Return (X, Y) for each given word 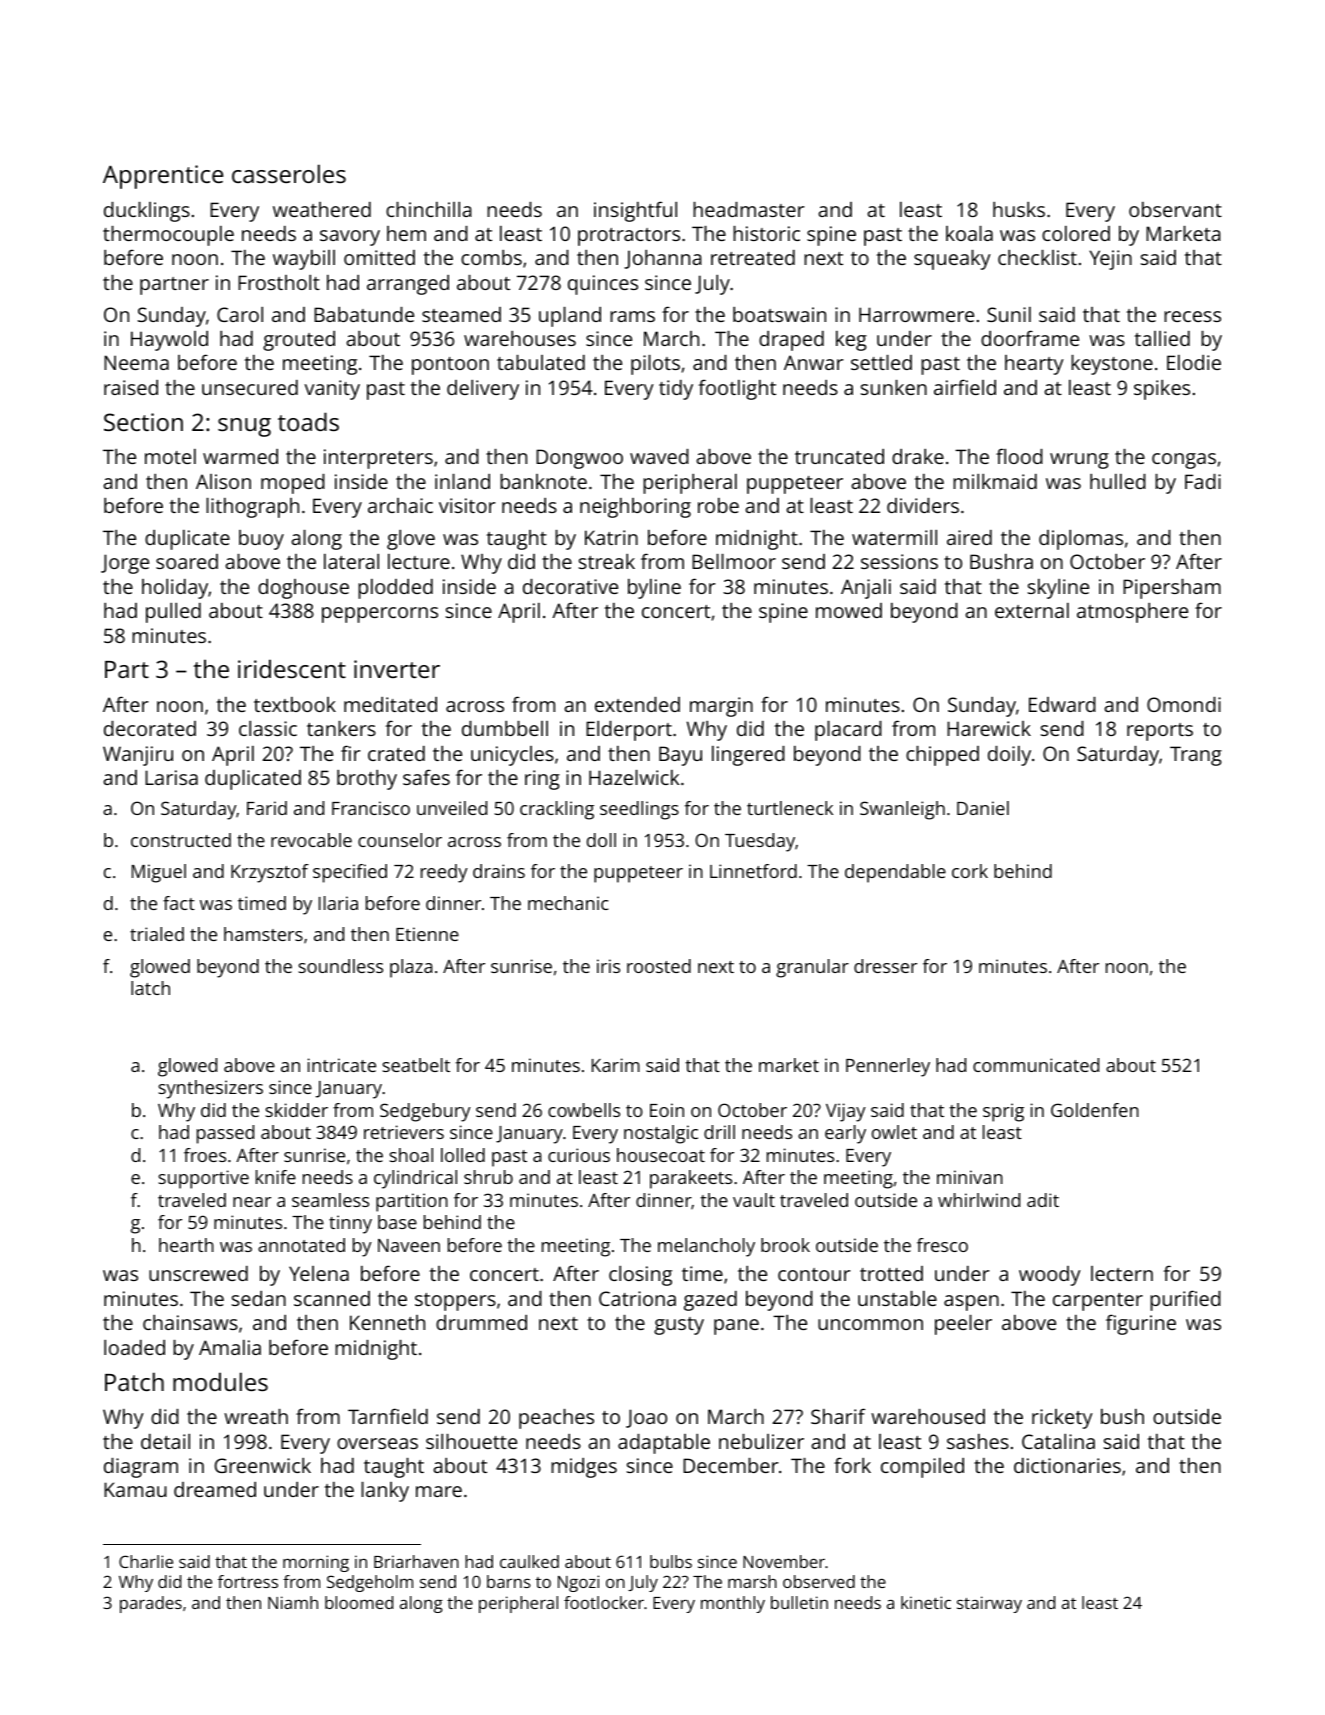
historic (766, 233)
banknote (543, 481)
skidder (296, 1110)
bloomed (359, 1602)
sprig (1003, 1112)
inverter (397, 669)
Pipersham (1172, 589)
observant (1175, 209)
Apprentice (163, 177)
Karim (616, 1065)
